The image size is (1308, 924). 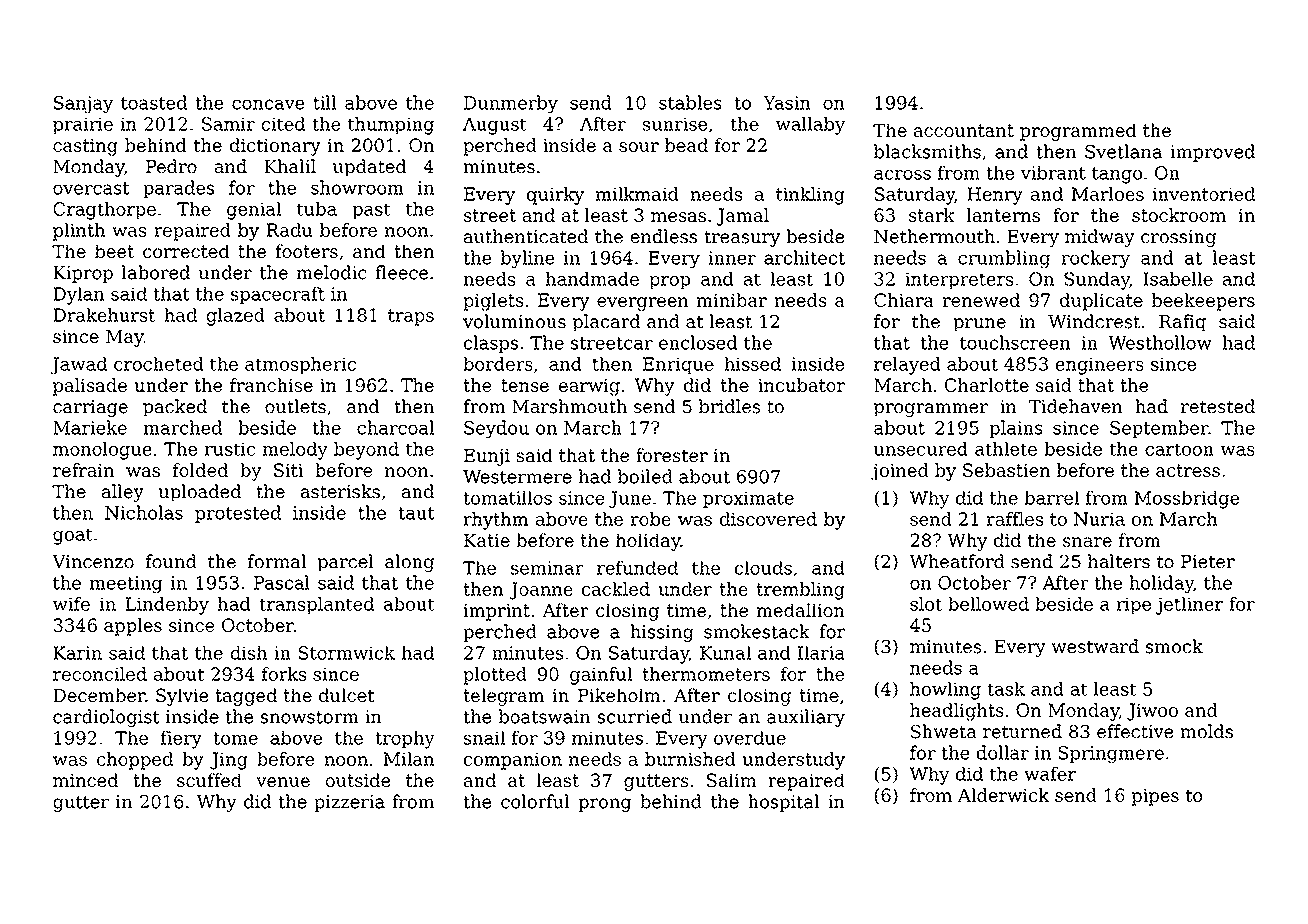 What do you see at coordinates (199, 493) in the image?
I see `uploaded` at bounding box center [199, 493].
